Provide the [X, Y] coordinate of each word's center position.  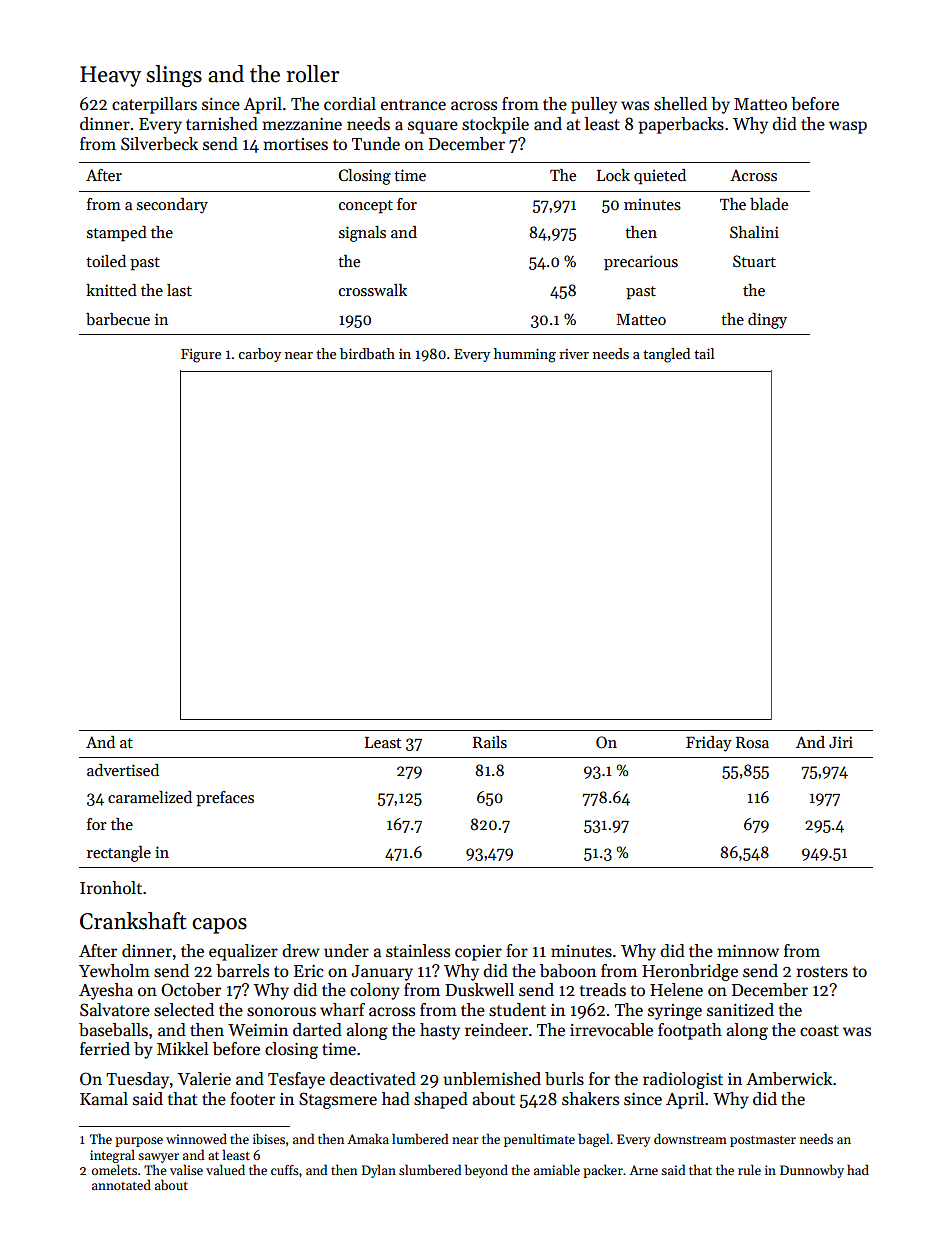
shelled [680, 104]
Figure [201, 356]
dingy [767, 321]
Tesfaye [296, 1080]
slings [174, 76]
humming [525, 355]
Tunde [376, 144]
